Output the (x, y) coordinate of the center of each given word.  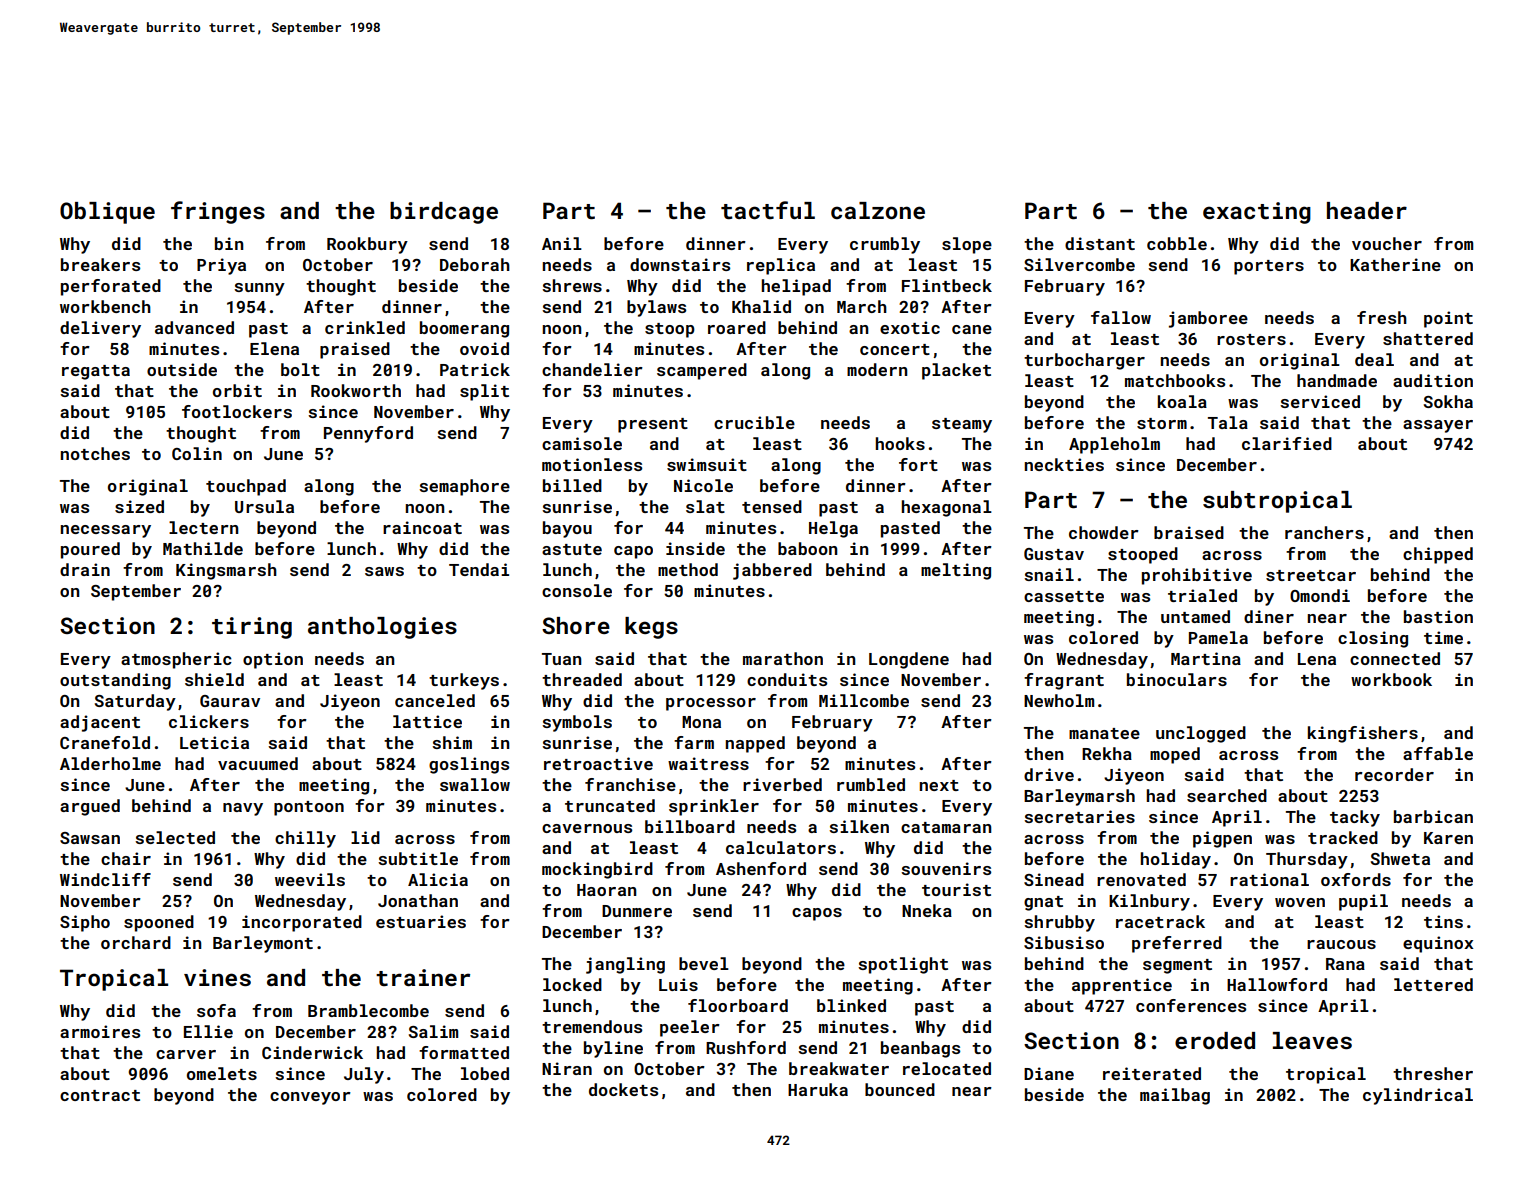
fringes (218, 212)
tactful (768, 210)
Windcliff (105, 879)
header (1367, 210)
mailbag (1175, 1096)
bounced (900, 1089)
